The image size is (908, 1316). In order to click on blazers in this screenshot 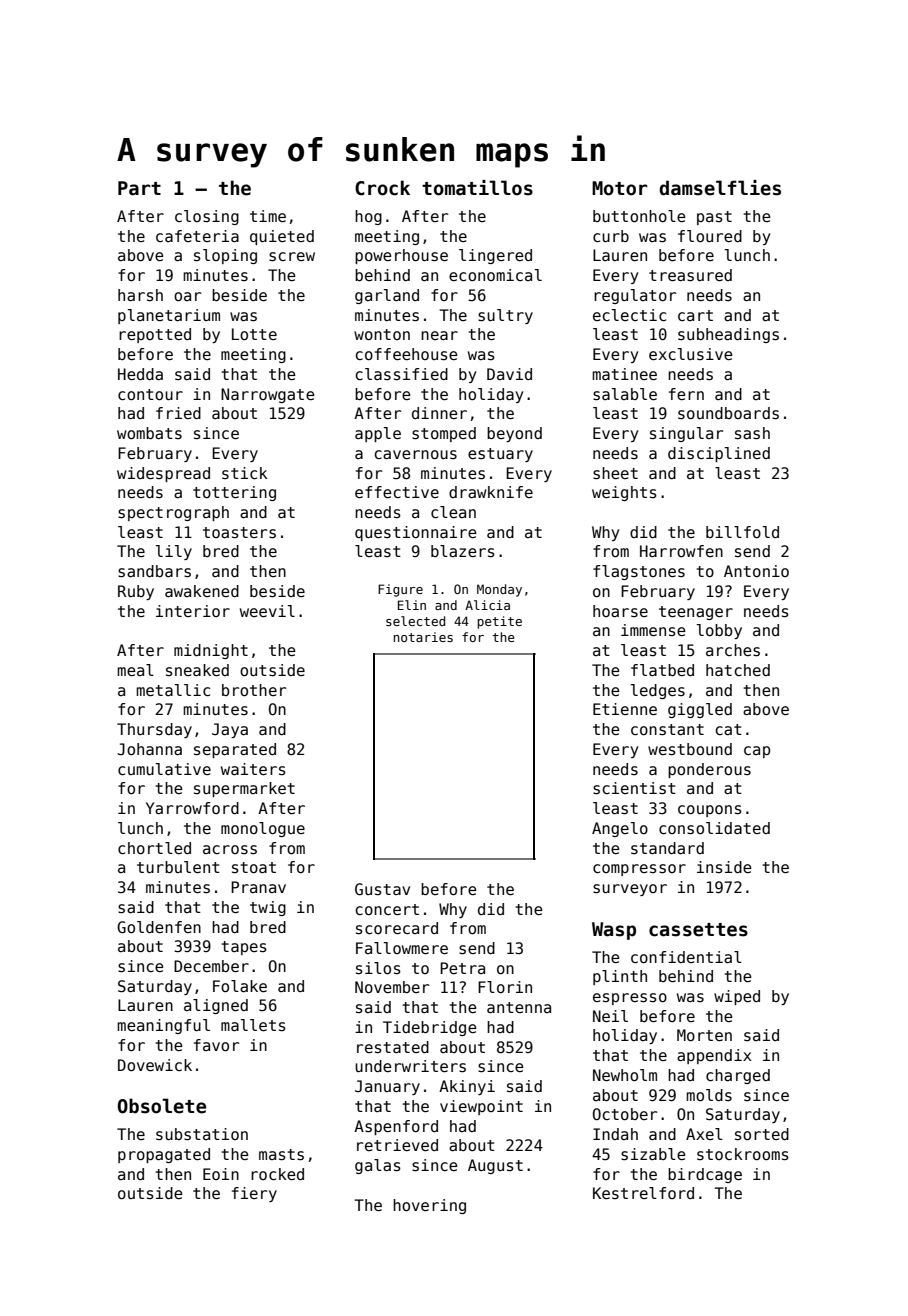, I will do `click(463, 551)`.
